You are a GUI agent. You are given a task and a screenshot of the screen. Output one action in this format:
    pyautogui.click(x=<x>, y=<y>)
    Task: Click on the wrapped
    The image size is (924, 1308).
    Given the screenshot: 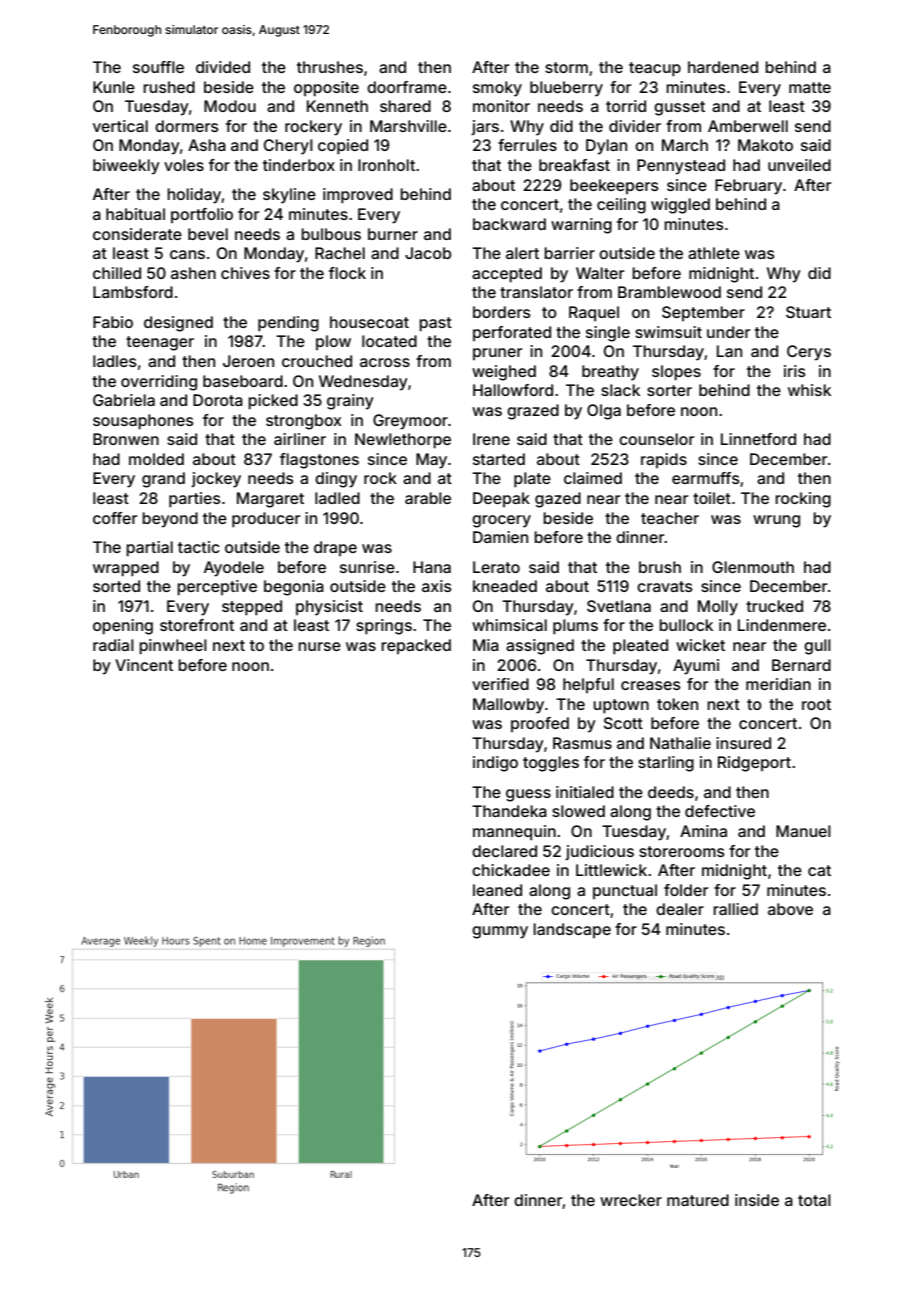 What is the action you would take?
    pyautogui.click(x=126, y=569)
